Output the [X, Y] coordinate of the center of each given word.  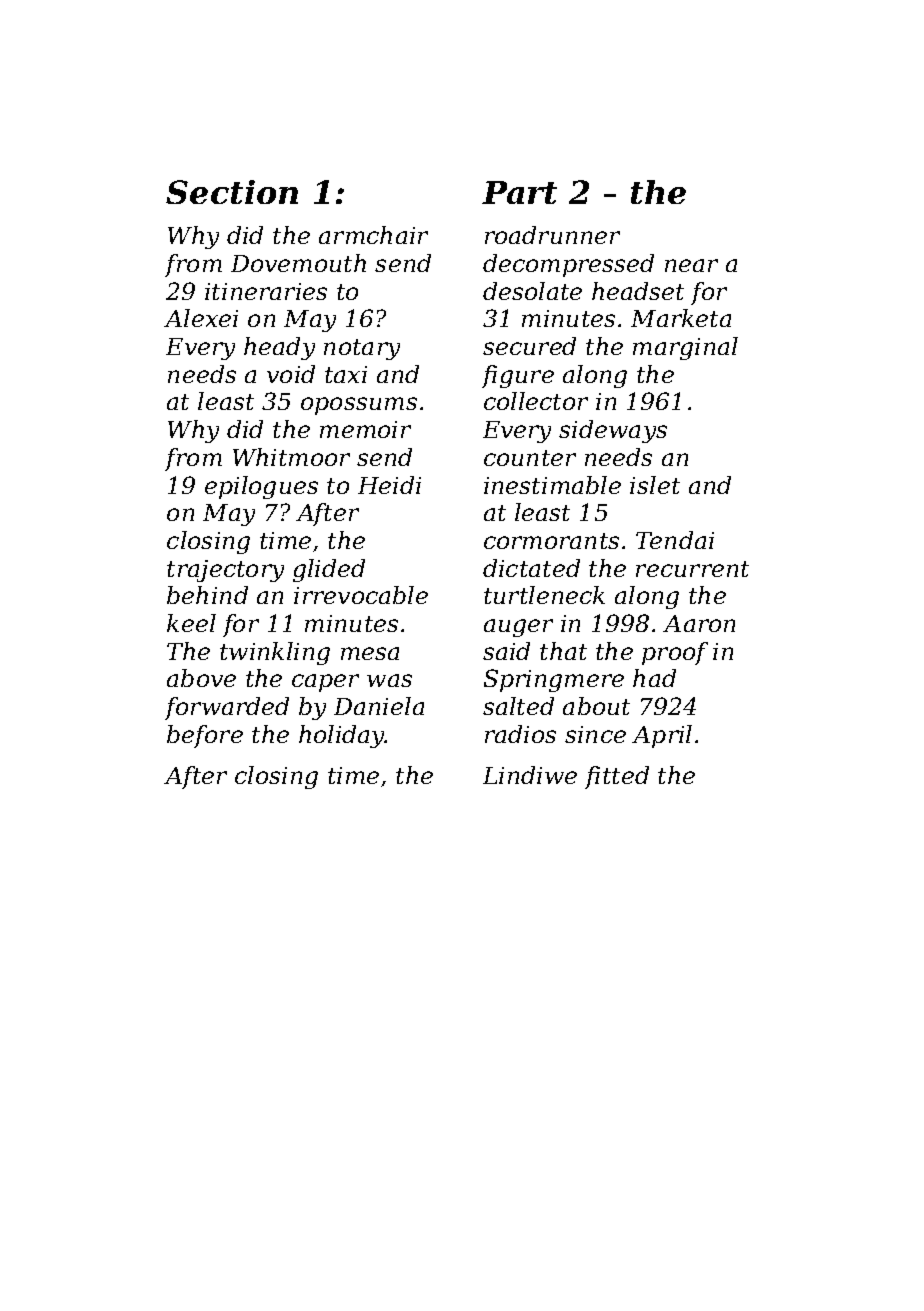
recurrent [692, 569]
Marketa [681, 318]
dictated [531, 568]
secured [529, 346]
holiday [342, 736]
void [291, 374]
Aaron [699, 623]
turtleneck [544, 595]
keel [191, 623]
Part [519, 192]
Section [232, 192]
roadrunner [552, 235]
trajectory [225, 571]
